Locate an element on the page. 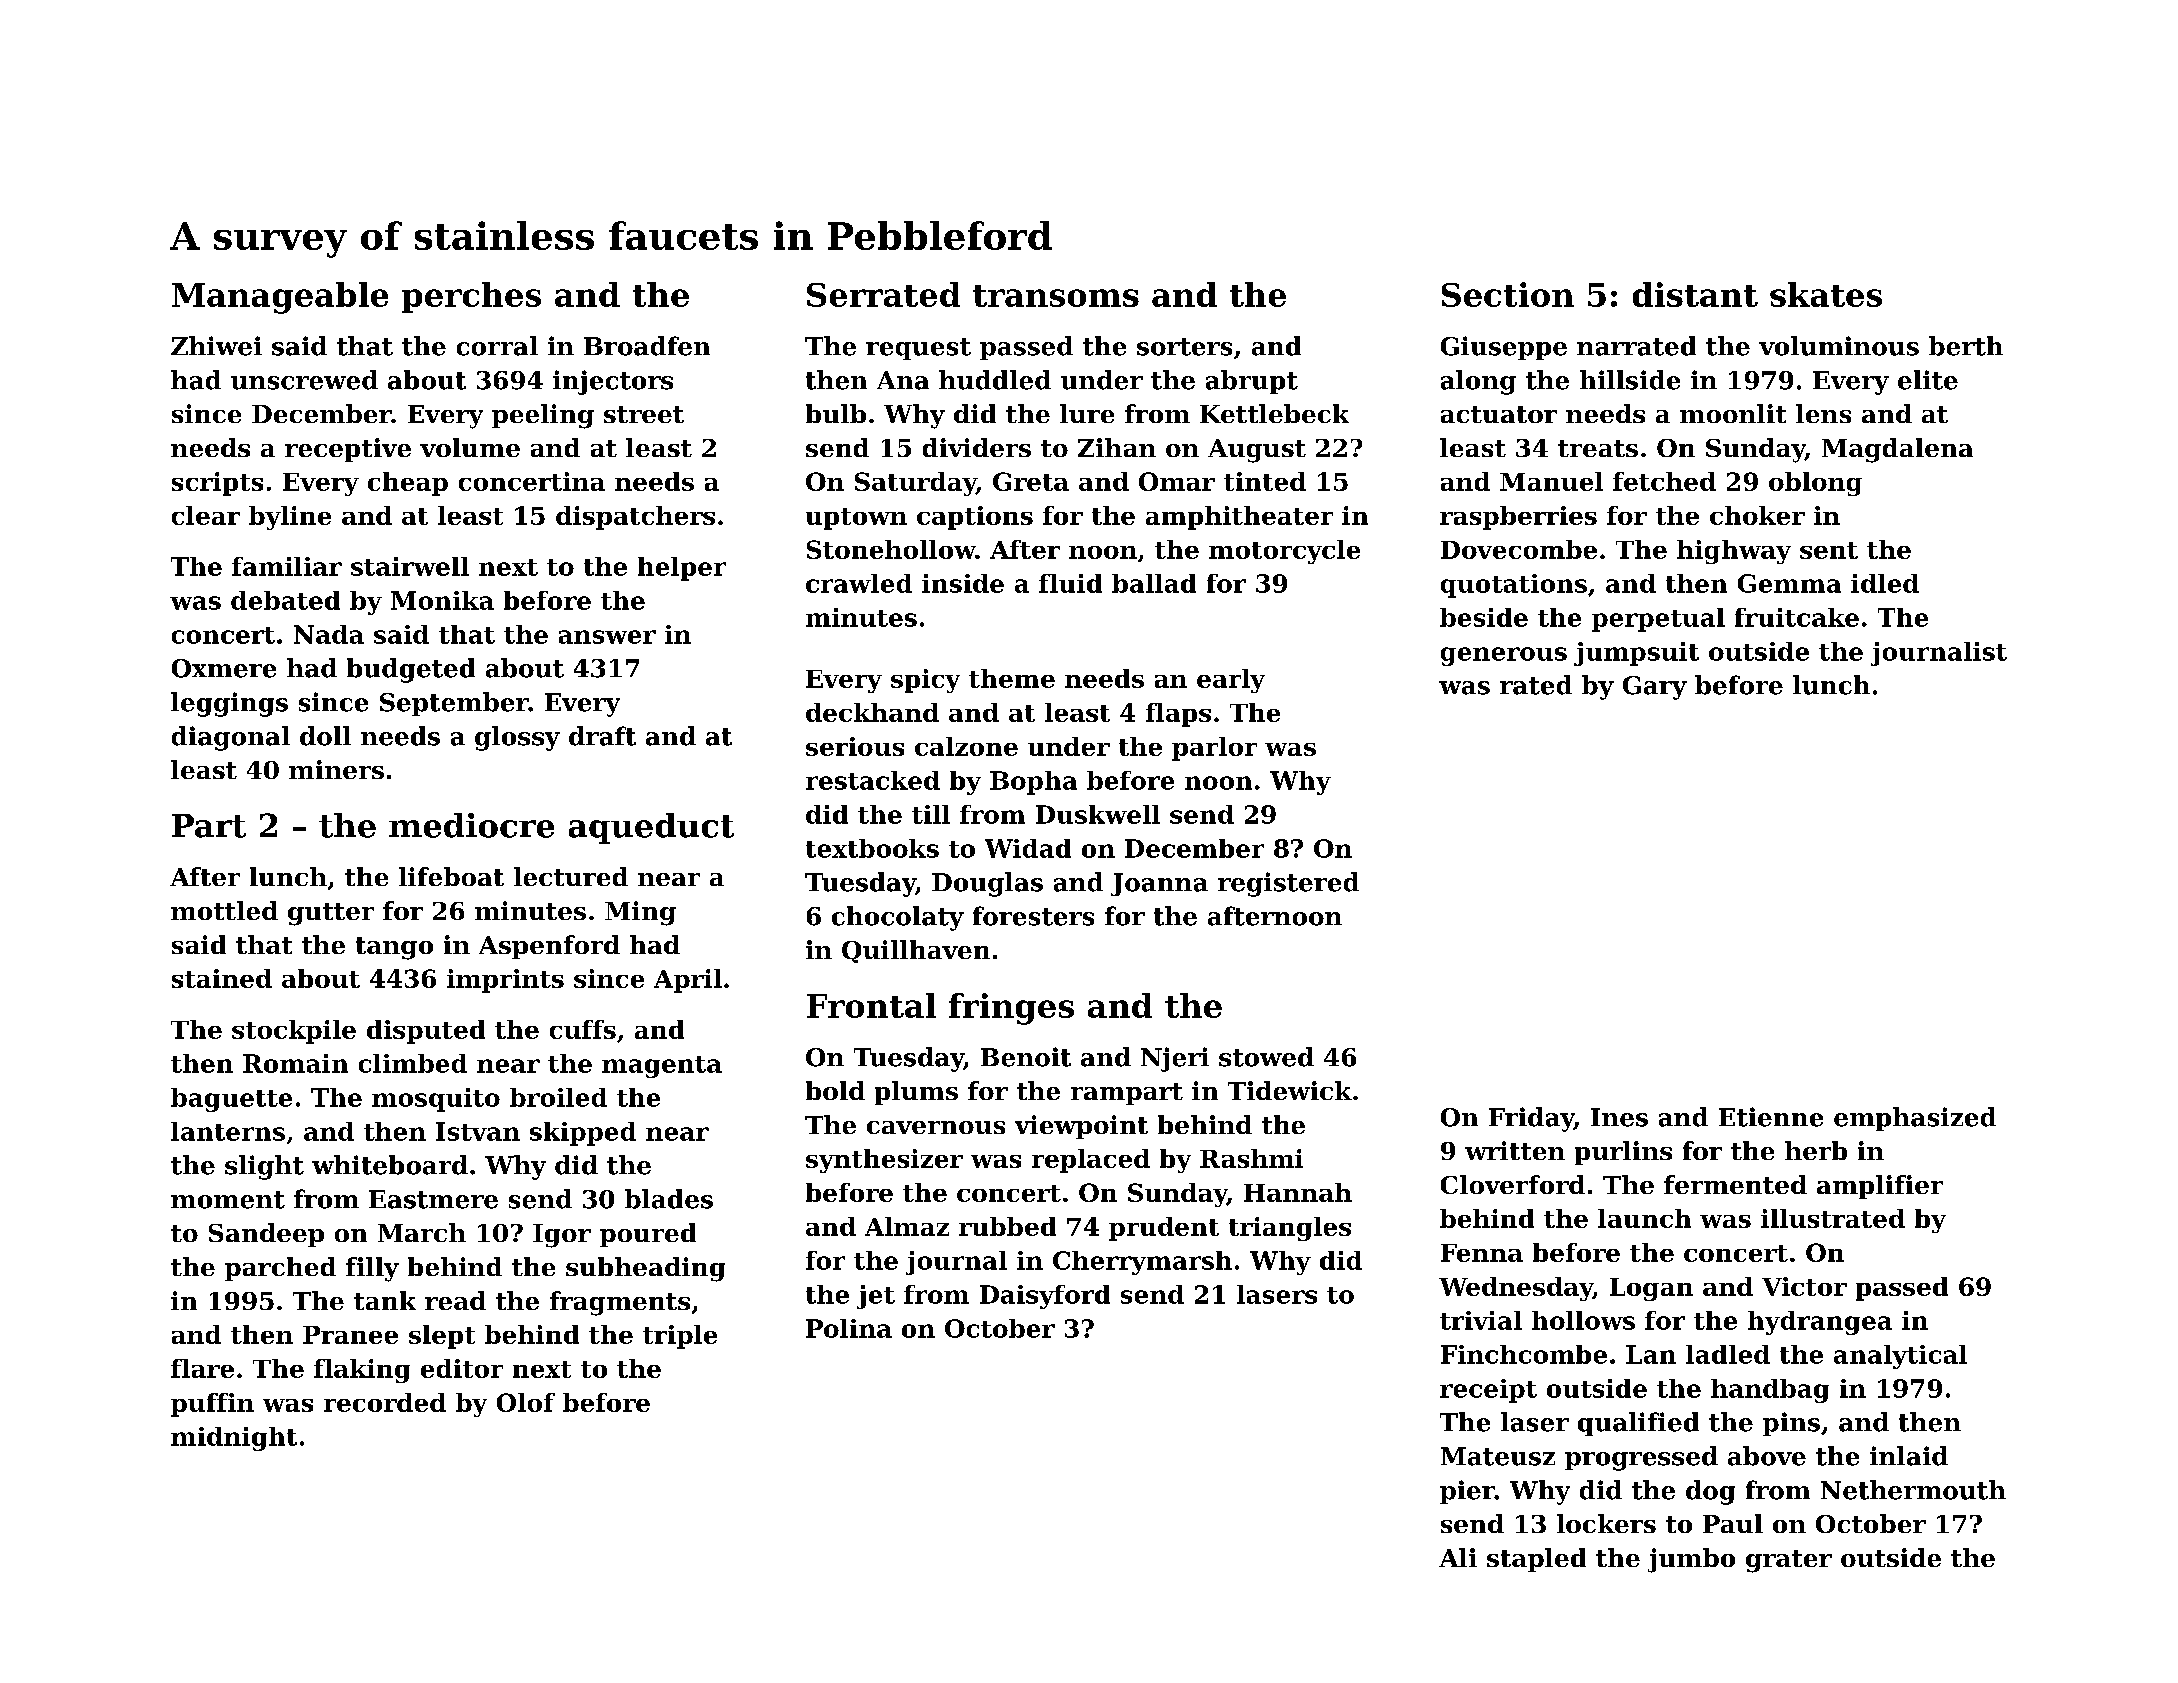 The image size is (2178, 1683). unscrewed is located at coordinates (304, 380).
